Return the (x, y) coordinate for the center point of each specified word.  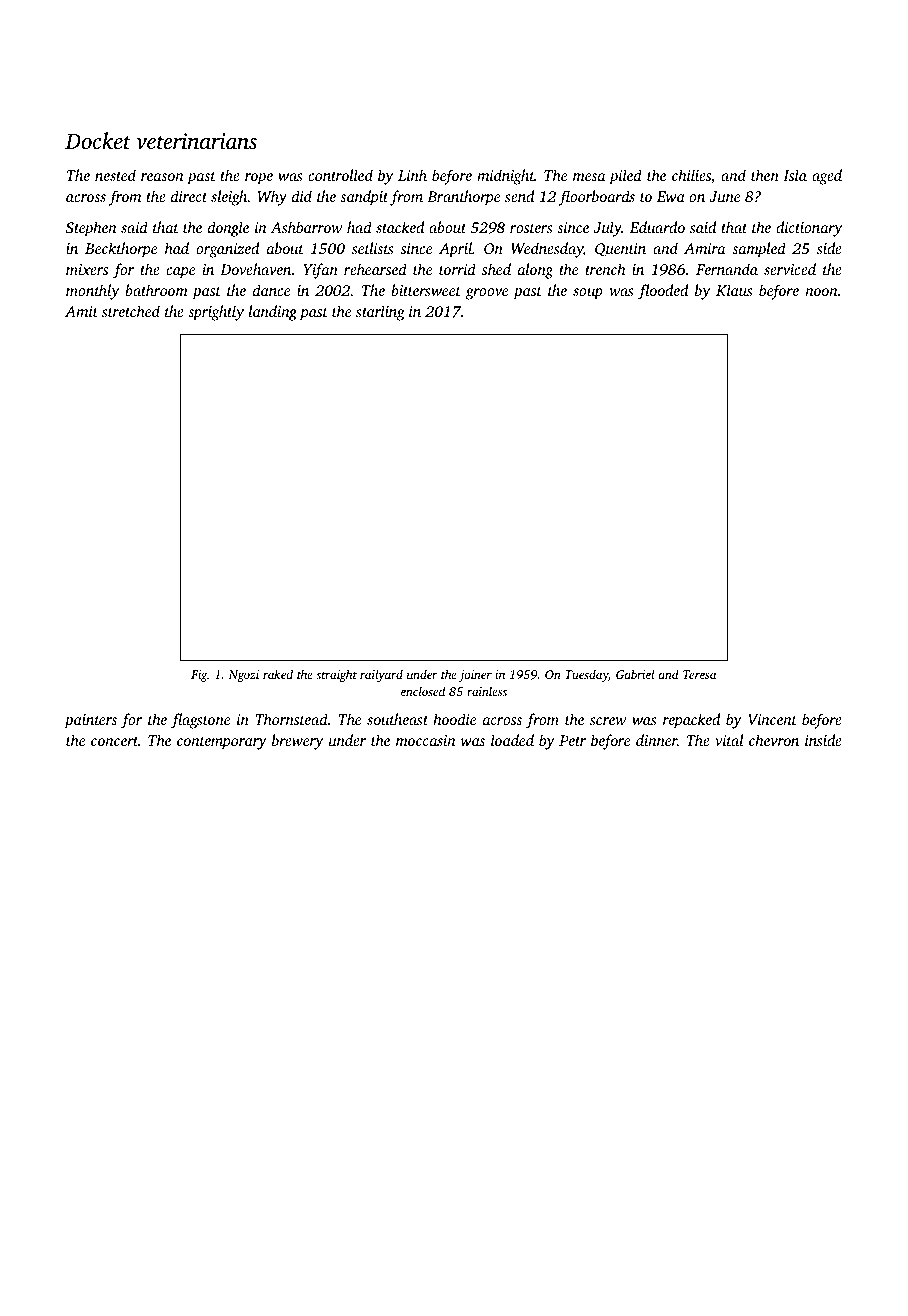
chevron (774, 740)
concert (114, 741)
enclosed (423, 691)
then (765, 175)
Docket (98, 141)
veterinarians (196, 141)
